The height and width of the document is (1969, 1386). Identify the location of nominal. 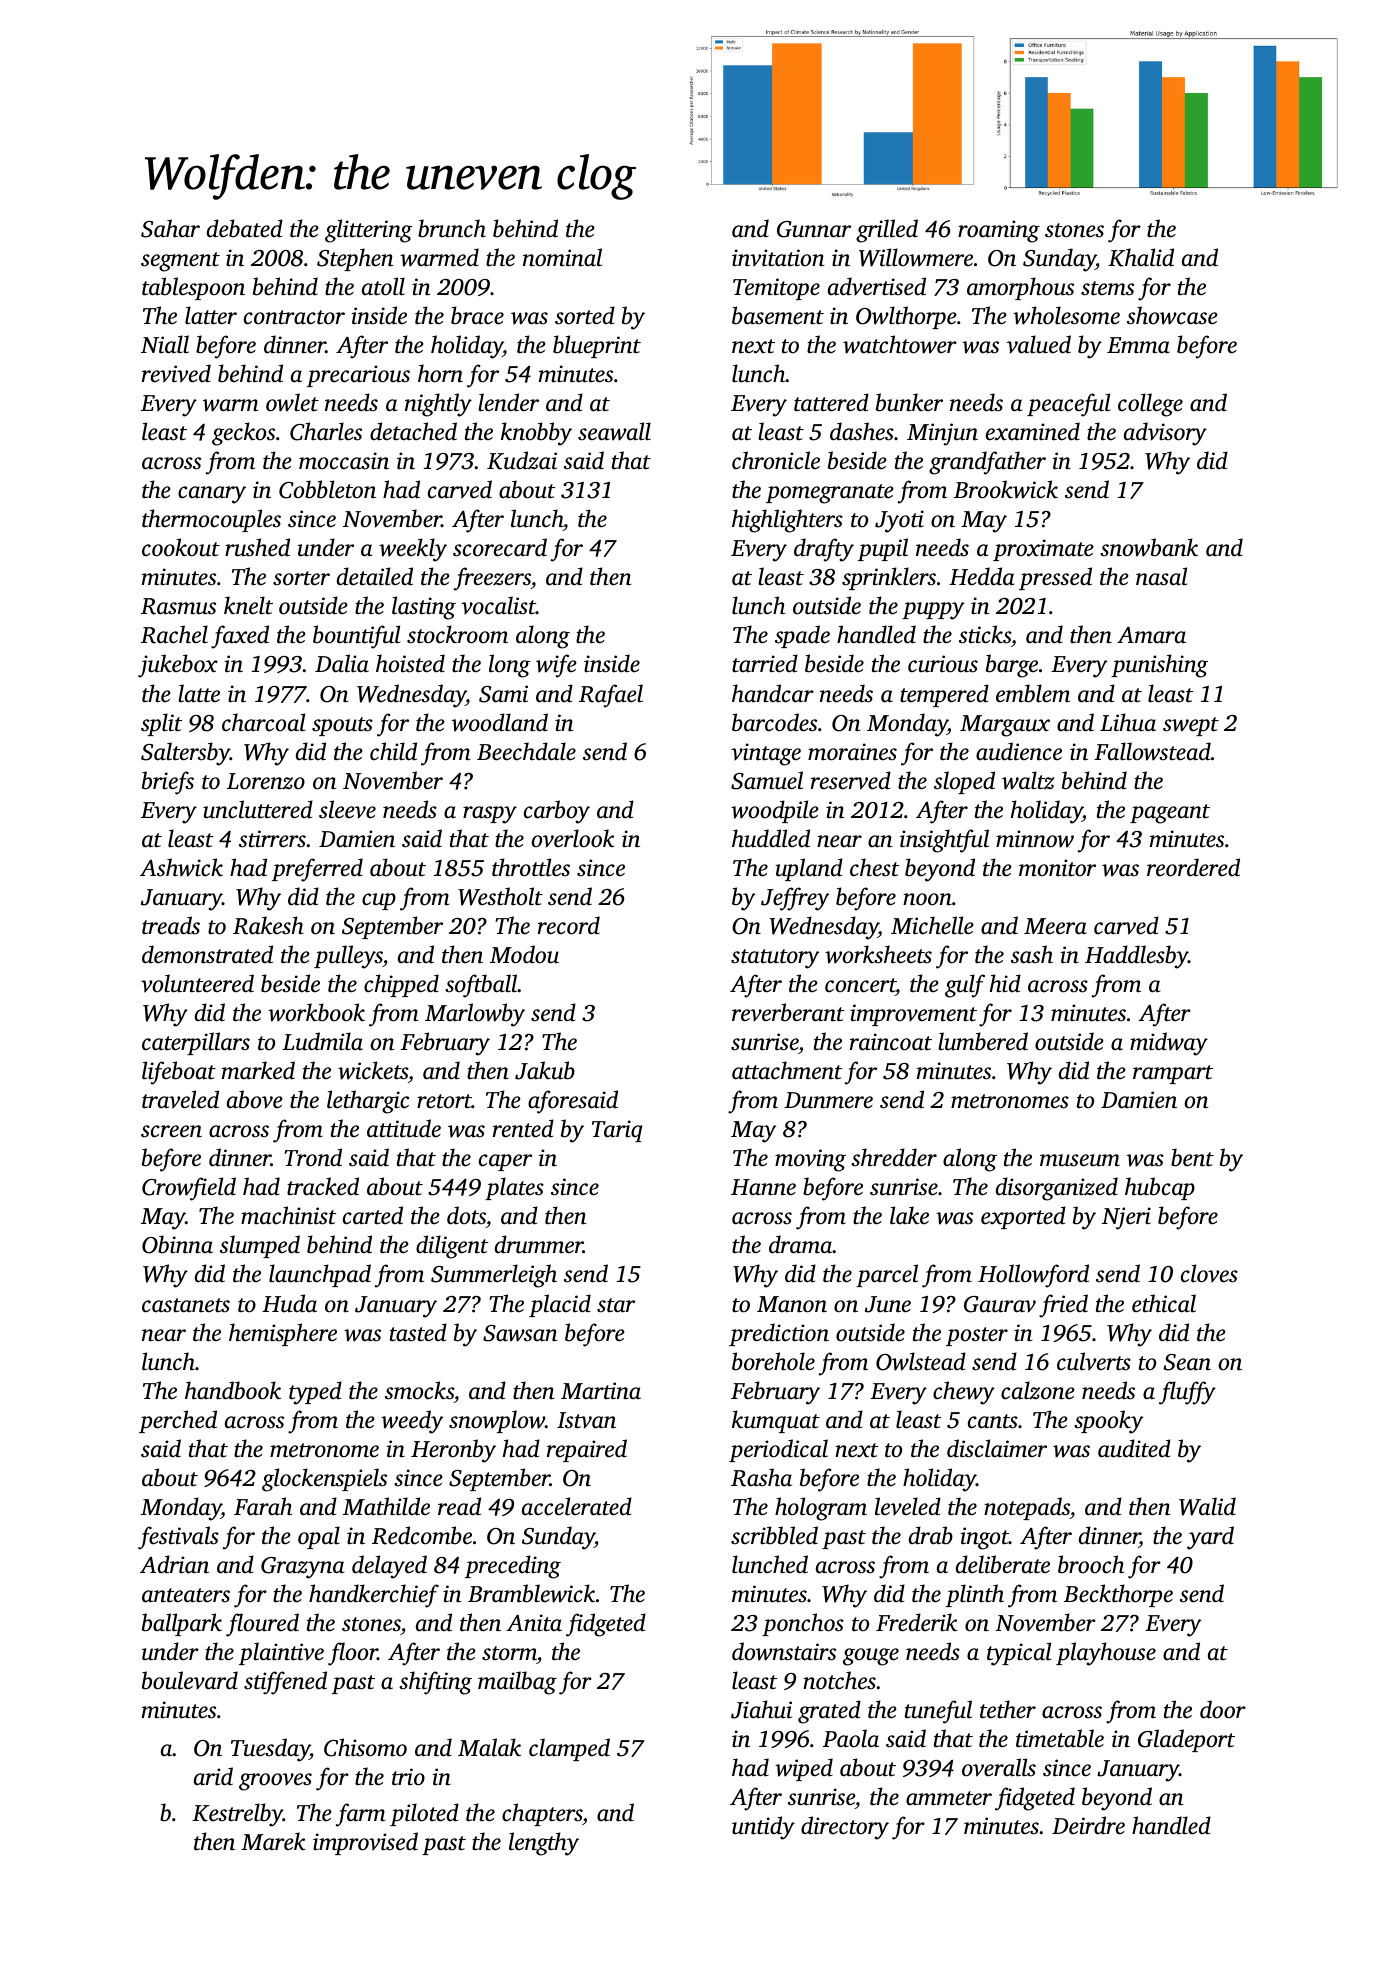
(562, 257).
